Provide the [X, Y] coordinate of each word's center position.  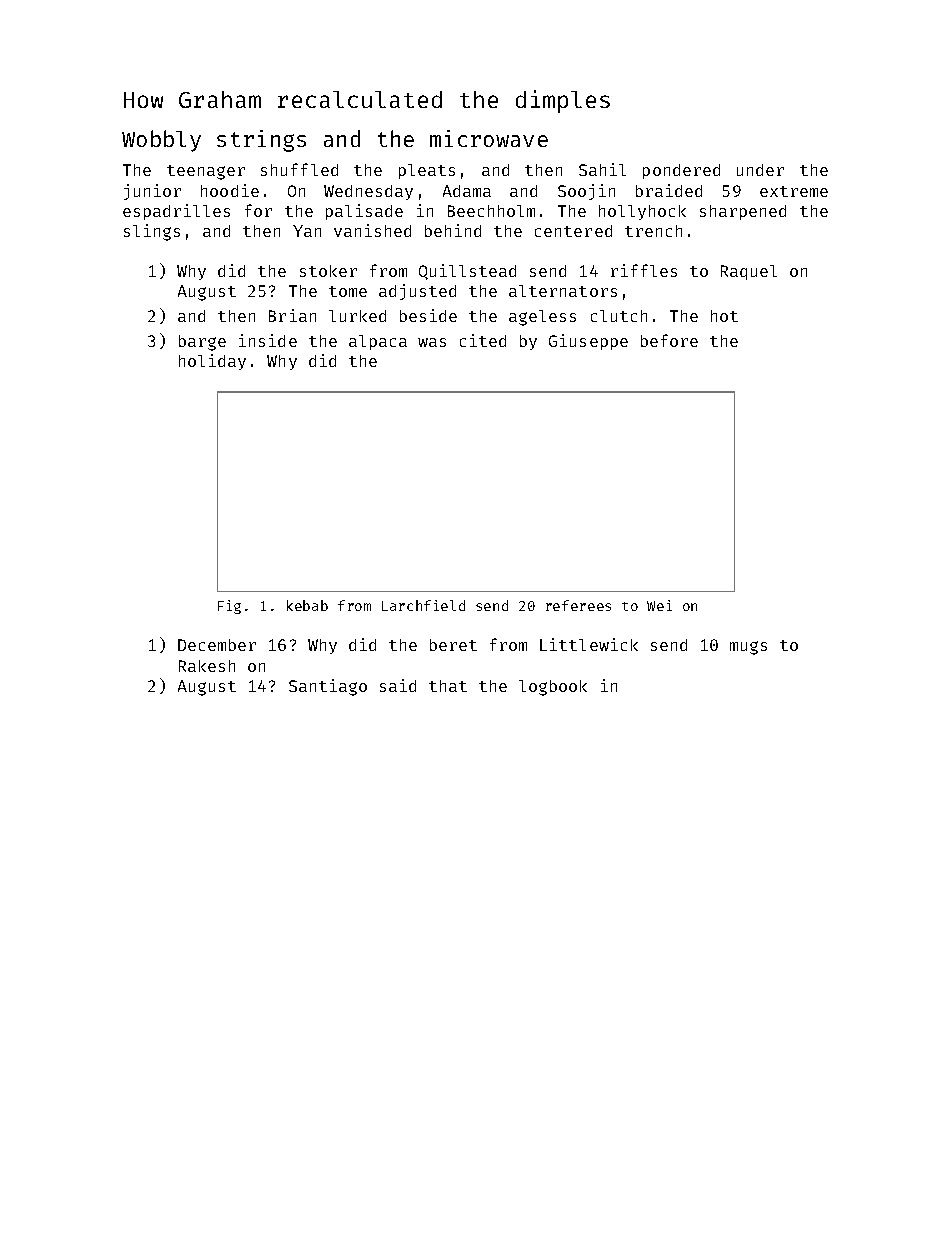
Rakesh [207, 666]
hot [724, 316]
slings [152, 232]
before [669, 340]
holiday [212, 362]
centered [573, 231]
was [432, 342]
